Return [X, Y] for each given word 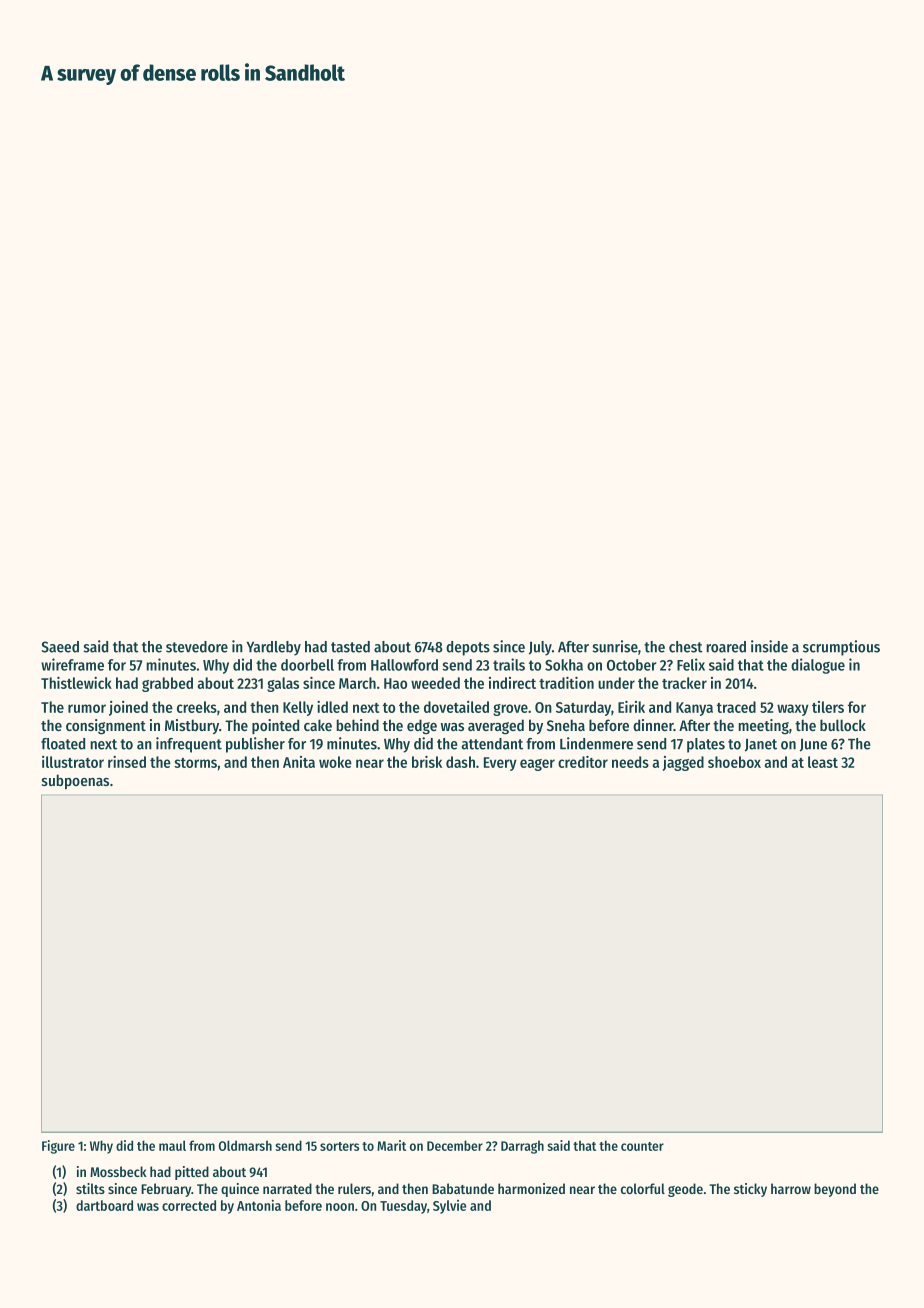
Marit [391, 1145]
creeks [197, 707]
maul [172, 1145]
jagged [683, 763]
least [823, 762]
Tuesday [403, 1207]
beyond [835, 1190]
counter [642, 1146]
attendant [492, 744]
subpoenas [75, 781]
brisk [427, 762]
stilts [90, 1188]
